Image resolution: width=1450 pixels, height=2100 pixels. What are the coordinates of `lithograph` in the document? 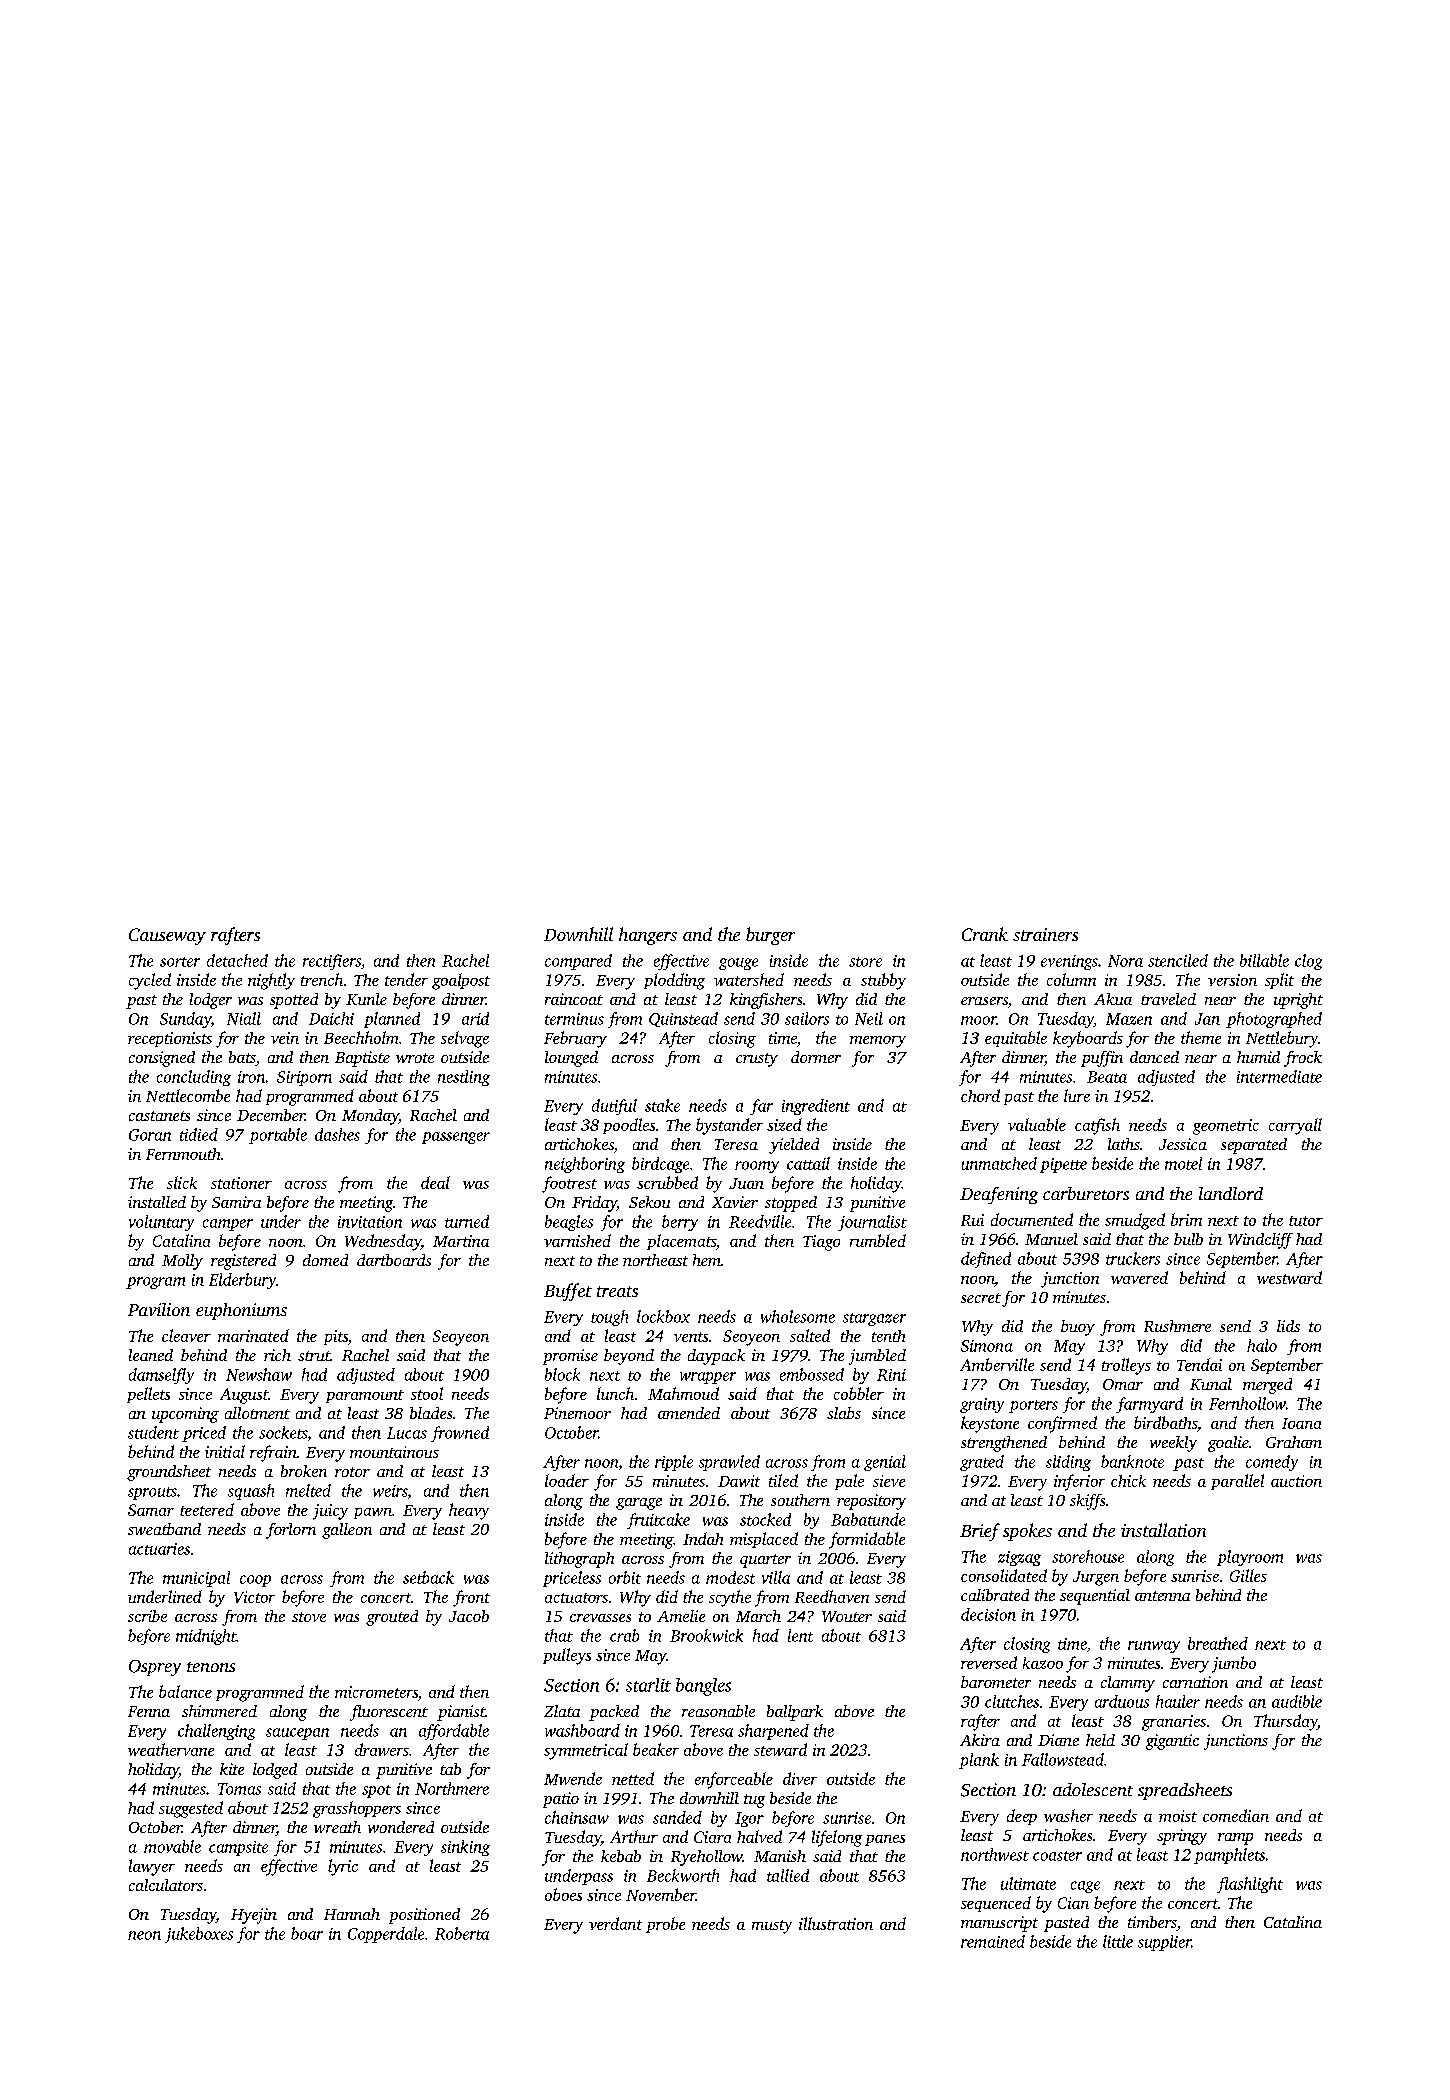 It's located at (579, 1560).
